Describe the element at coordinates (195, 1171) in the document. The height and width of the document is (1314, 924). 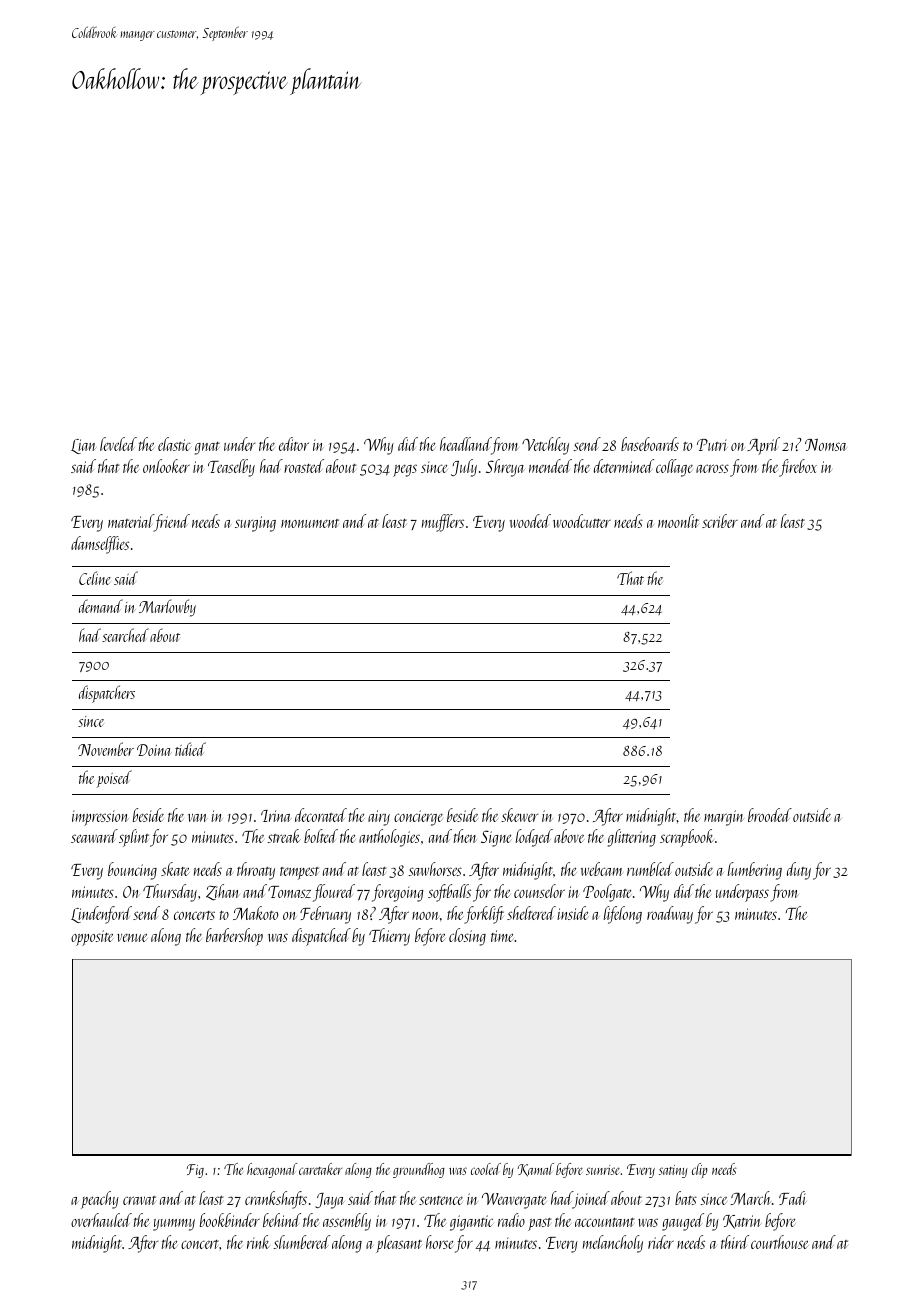
I see `Fig` at that location.
